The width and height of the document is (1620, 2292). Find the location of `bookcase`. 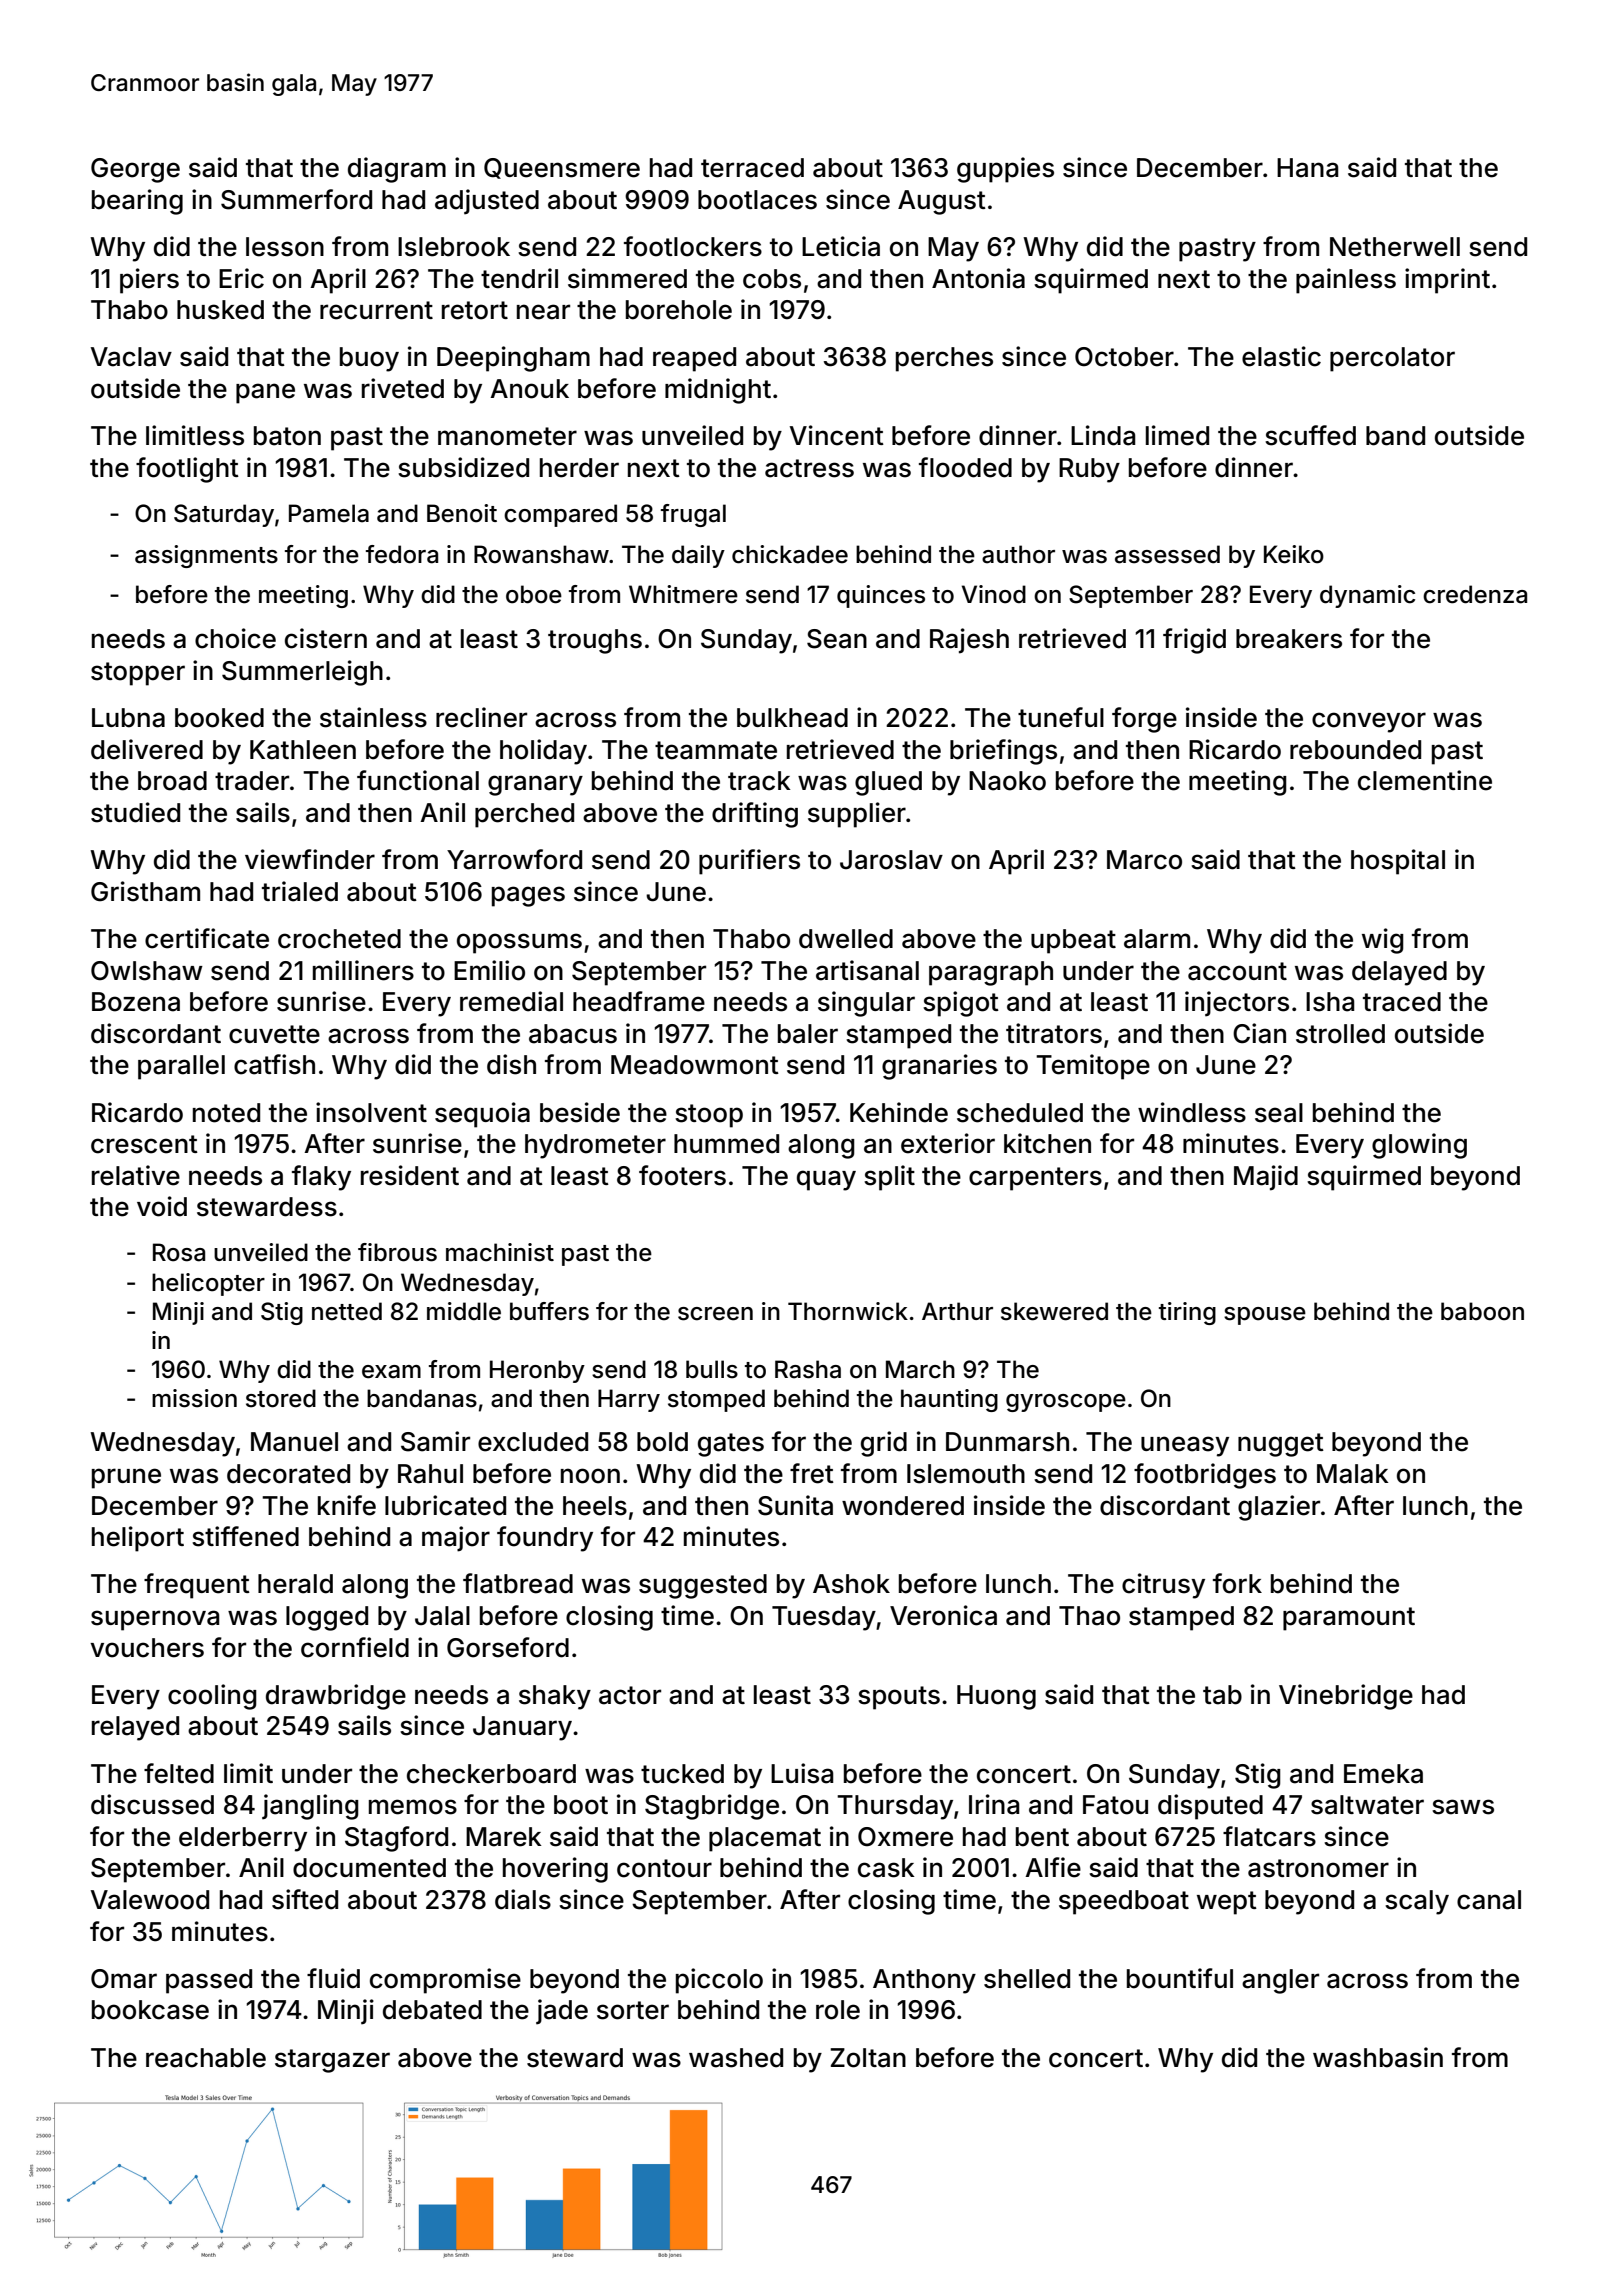

bookcase is located at coordinates (150, 2010).
